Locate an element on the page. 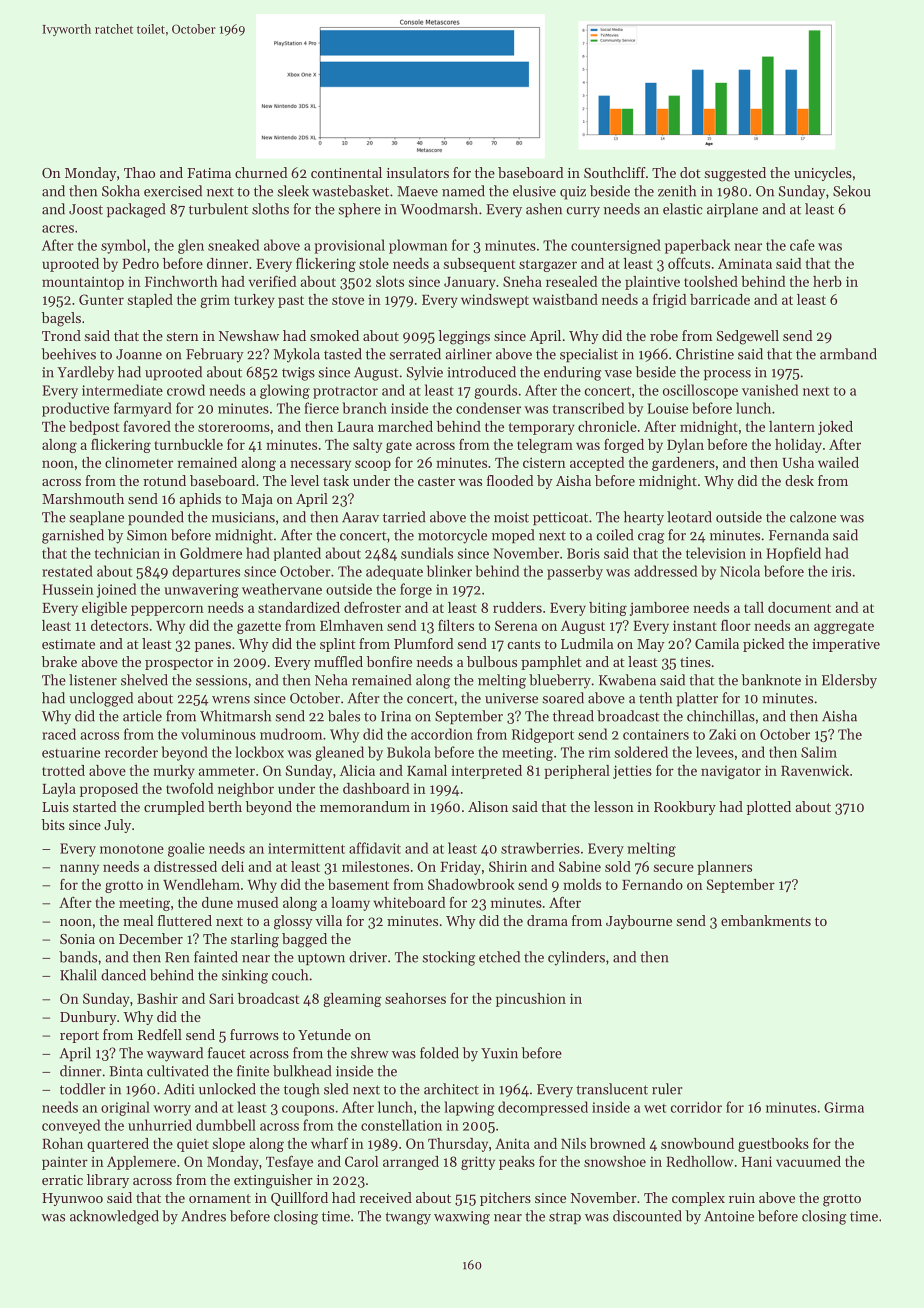  gazette is located at coordinates (259, 628).
